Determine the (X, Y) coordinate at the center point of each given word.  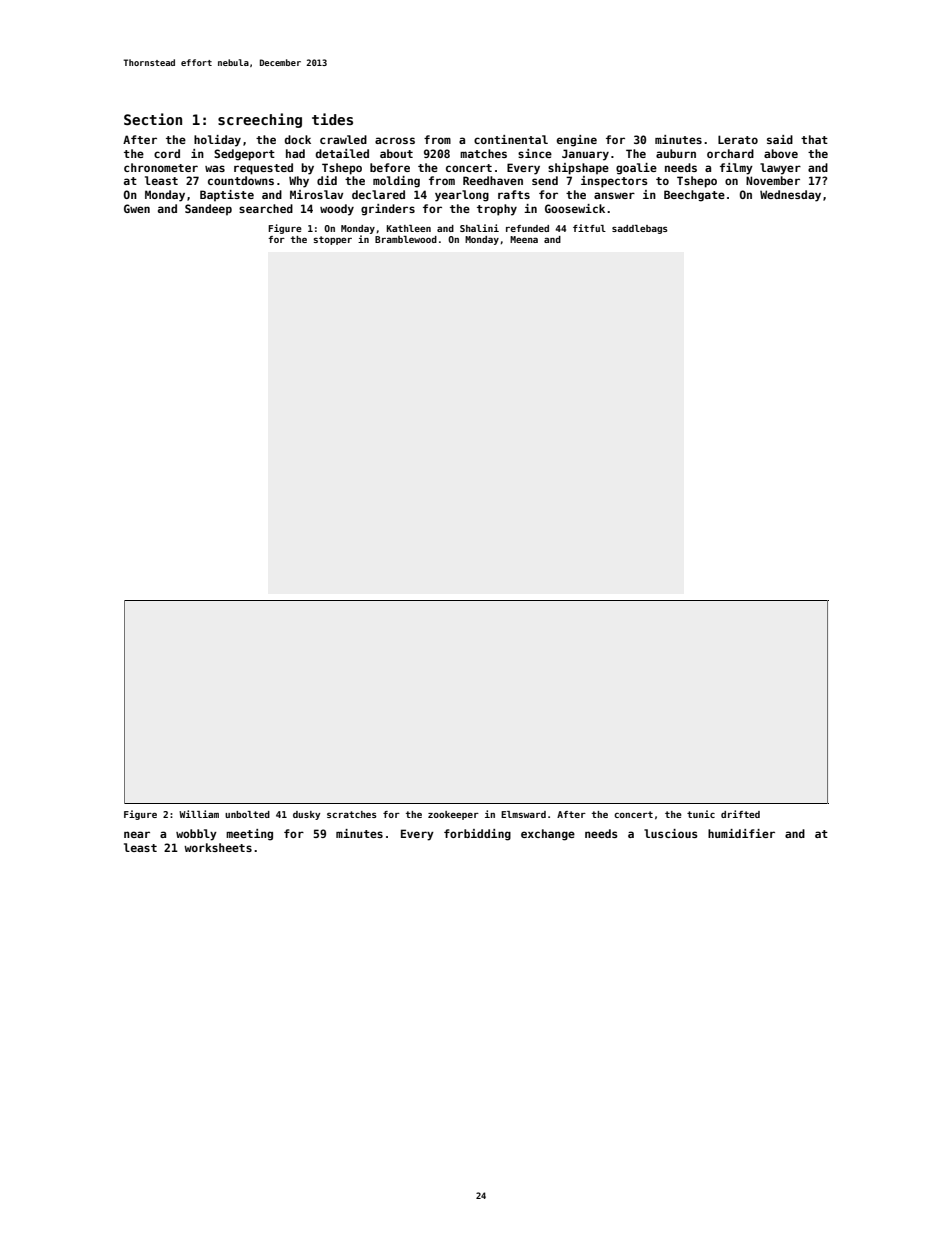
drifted (740, 814)
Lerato (738, 139)
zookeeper (453, 815)
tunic (701, 814)
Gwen (137, 208)
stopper (332, 240)
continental (511, 139)
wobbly (196, 835)
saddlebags (640, 229)
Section (153, 119)
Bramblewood (406, 239)
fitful (589, 228)
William (199, 814)
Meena (524, 239)
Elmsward (523, 814)
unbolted (247, 814)
